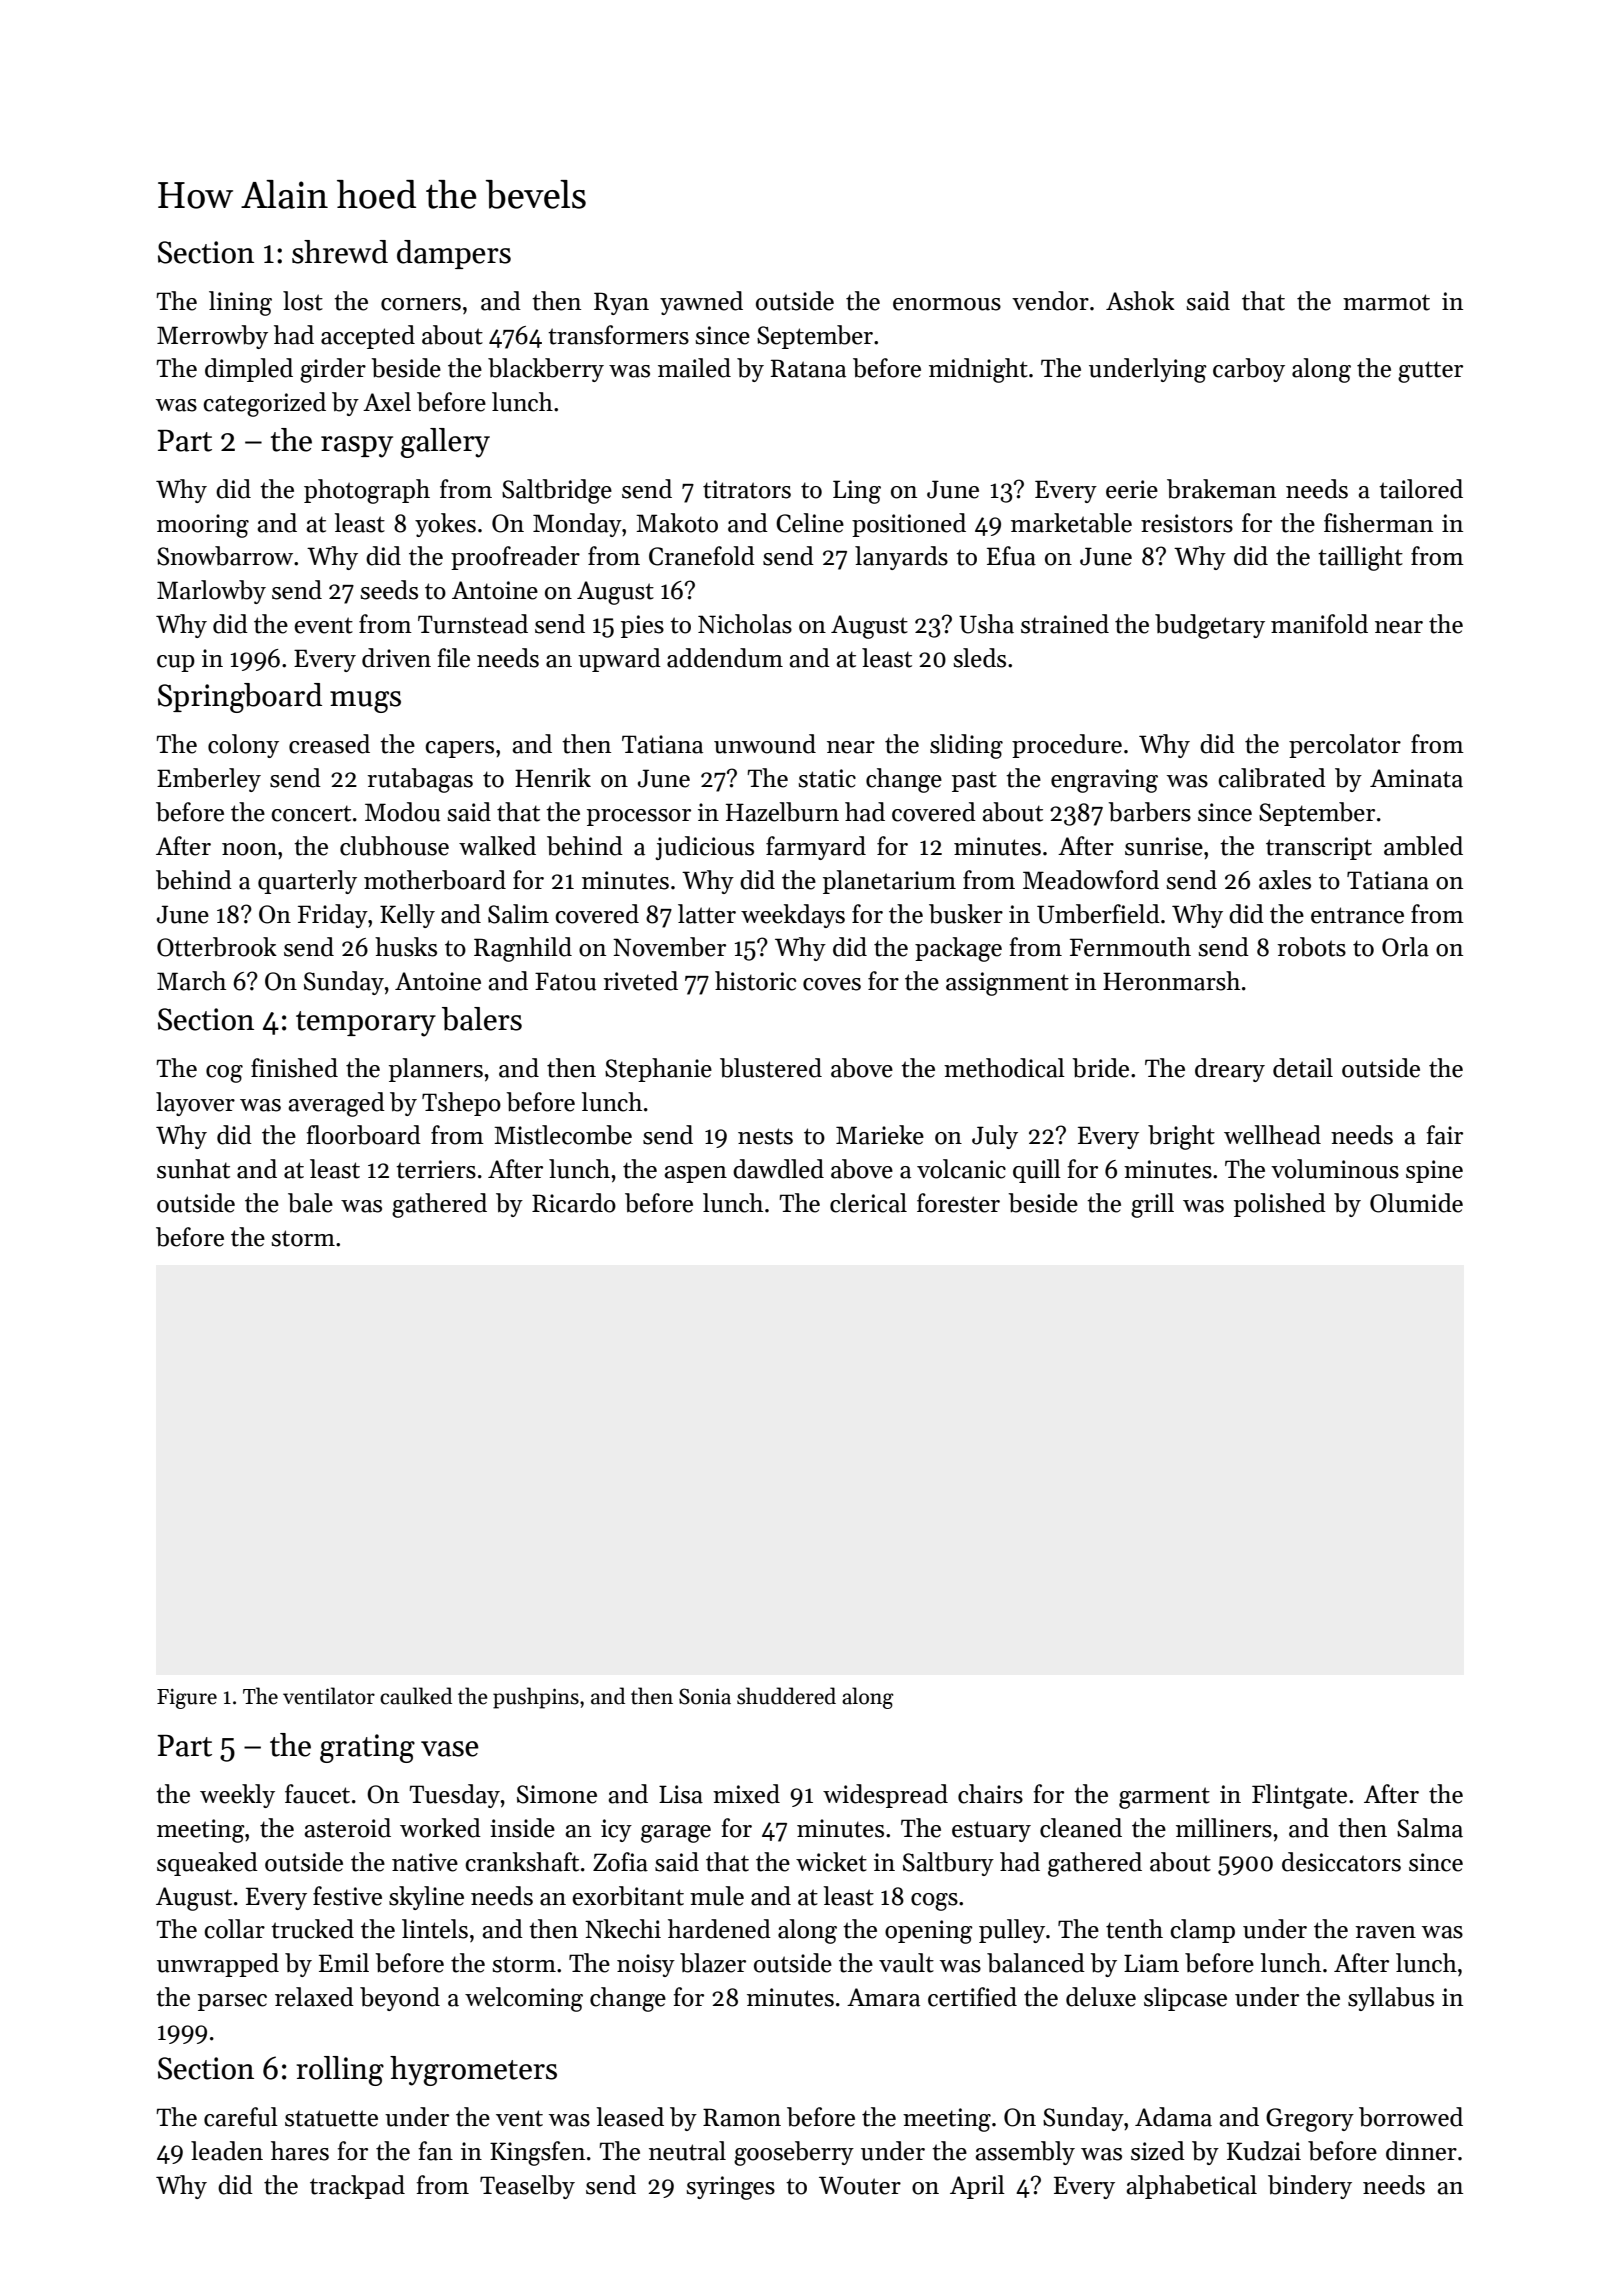 This image has height=2292, width=1620. Describe the element at coordinates (416, 1696) in the image. I see `caulked` at that location.
